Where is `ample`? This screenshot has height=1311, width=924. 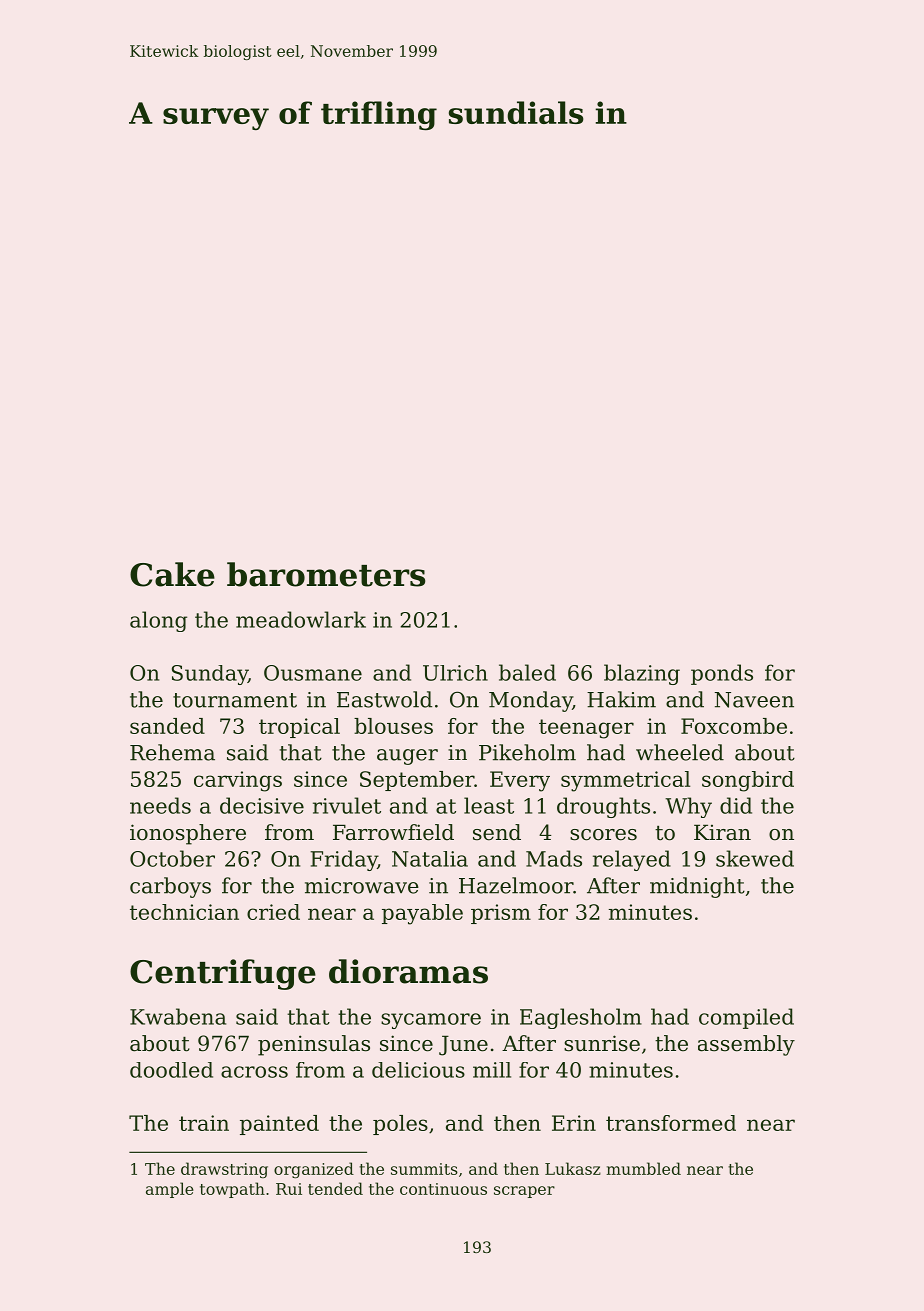 ample is located at coordinates (170, 1190).
